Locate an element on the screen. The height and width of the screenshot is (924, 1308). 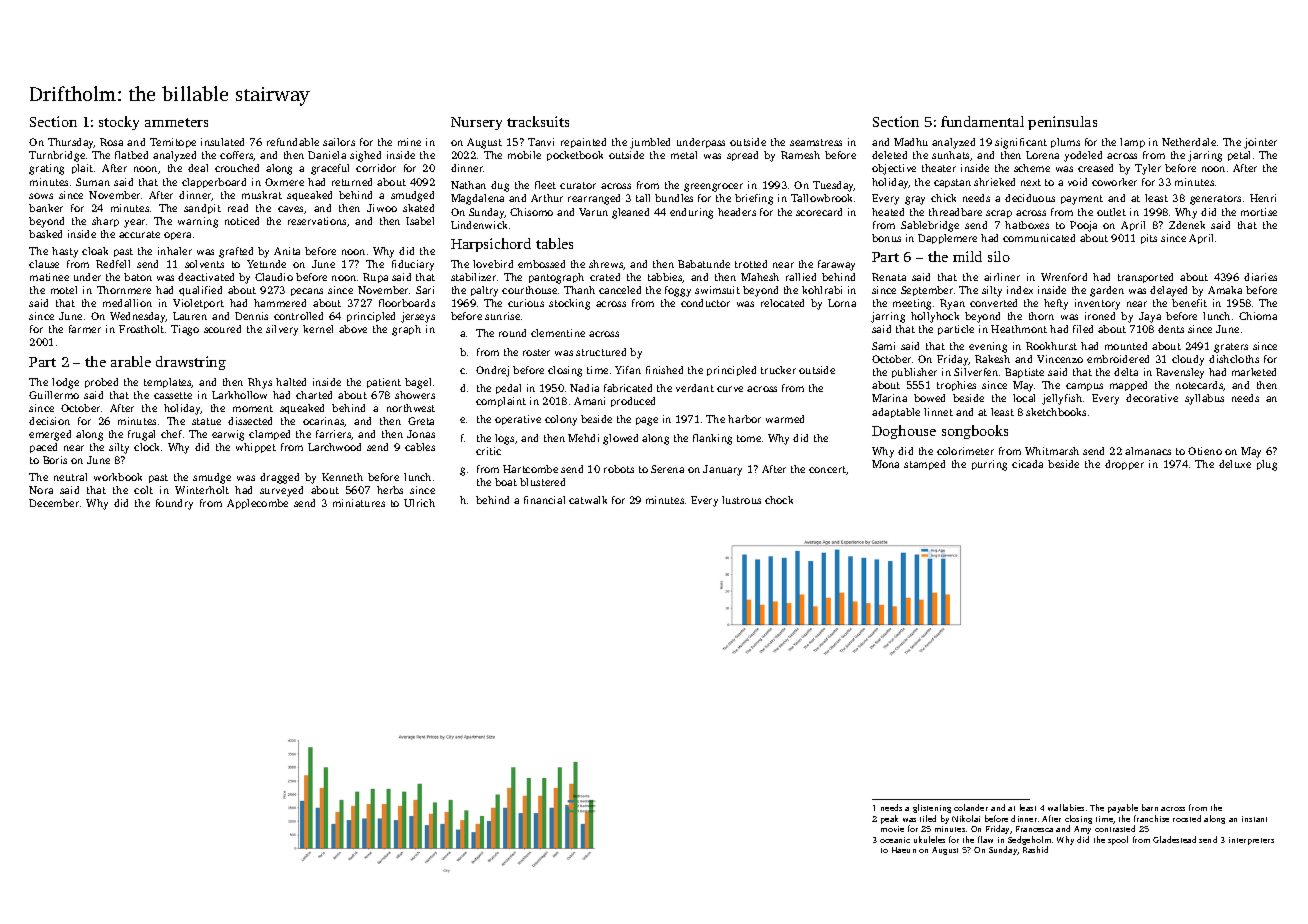
barn is located at coordinates (1150, 807).
